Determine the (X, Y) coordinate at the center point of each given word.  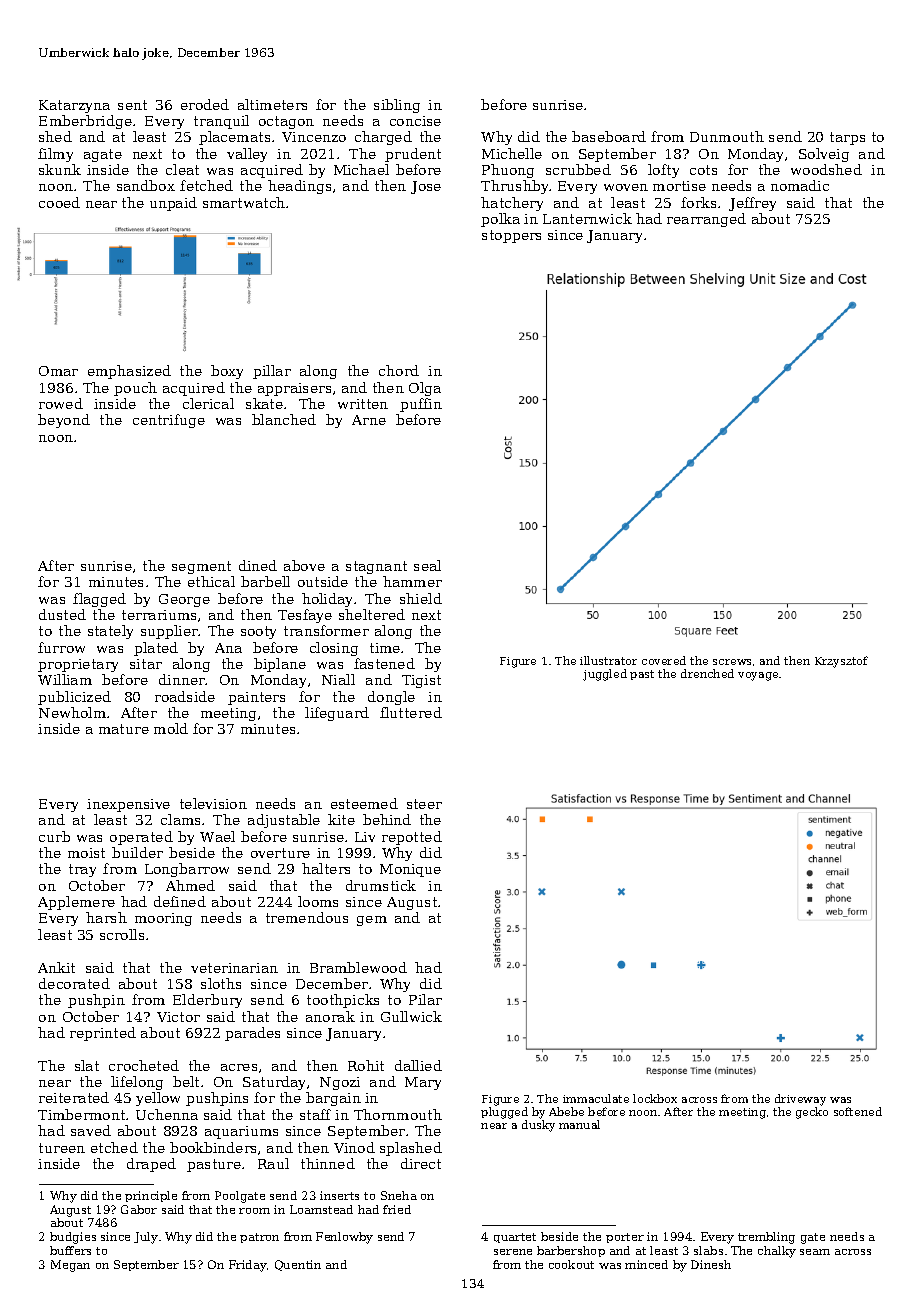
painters (256, 698)
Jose (426, 187)
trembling (766, 1238)
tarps (847, 138)
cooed (59, 202)
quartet (515, 1238)
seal (427, 565)
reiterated (74, 1097)
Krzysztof (841, 662)
